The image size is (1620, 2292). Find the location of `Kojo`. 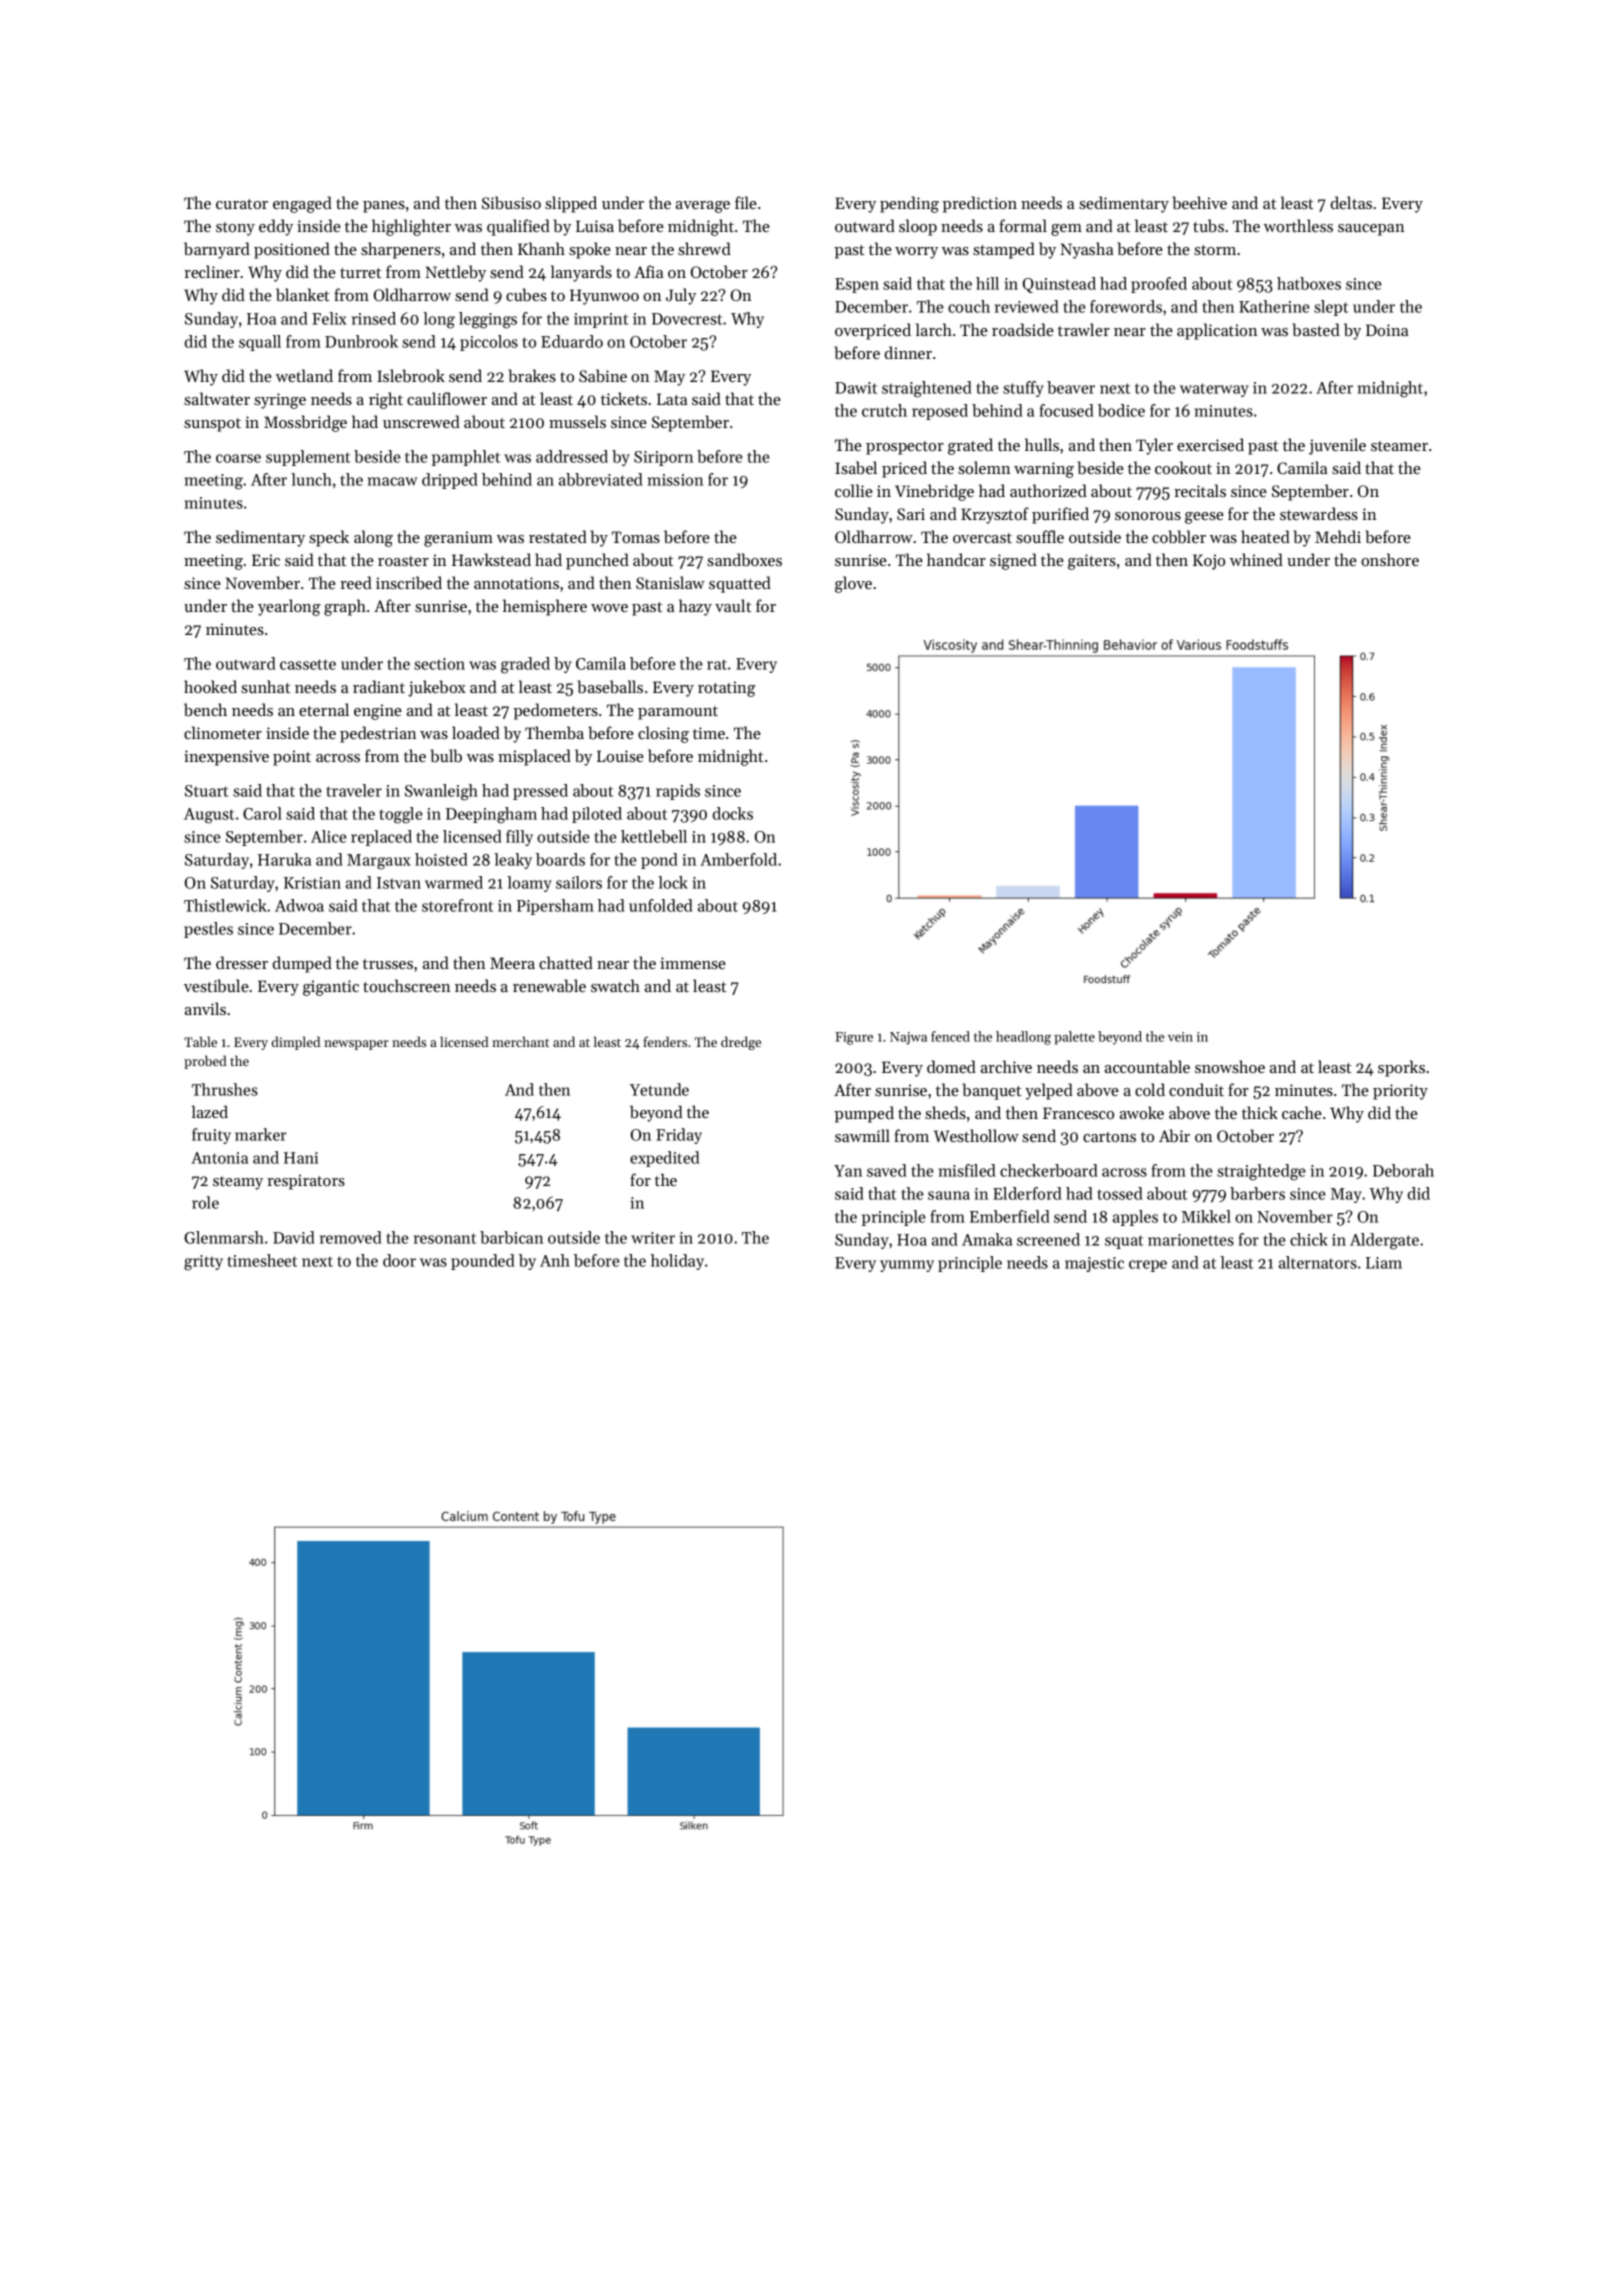

Kojo is located at coordinates (1209, 562).
